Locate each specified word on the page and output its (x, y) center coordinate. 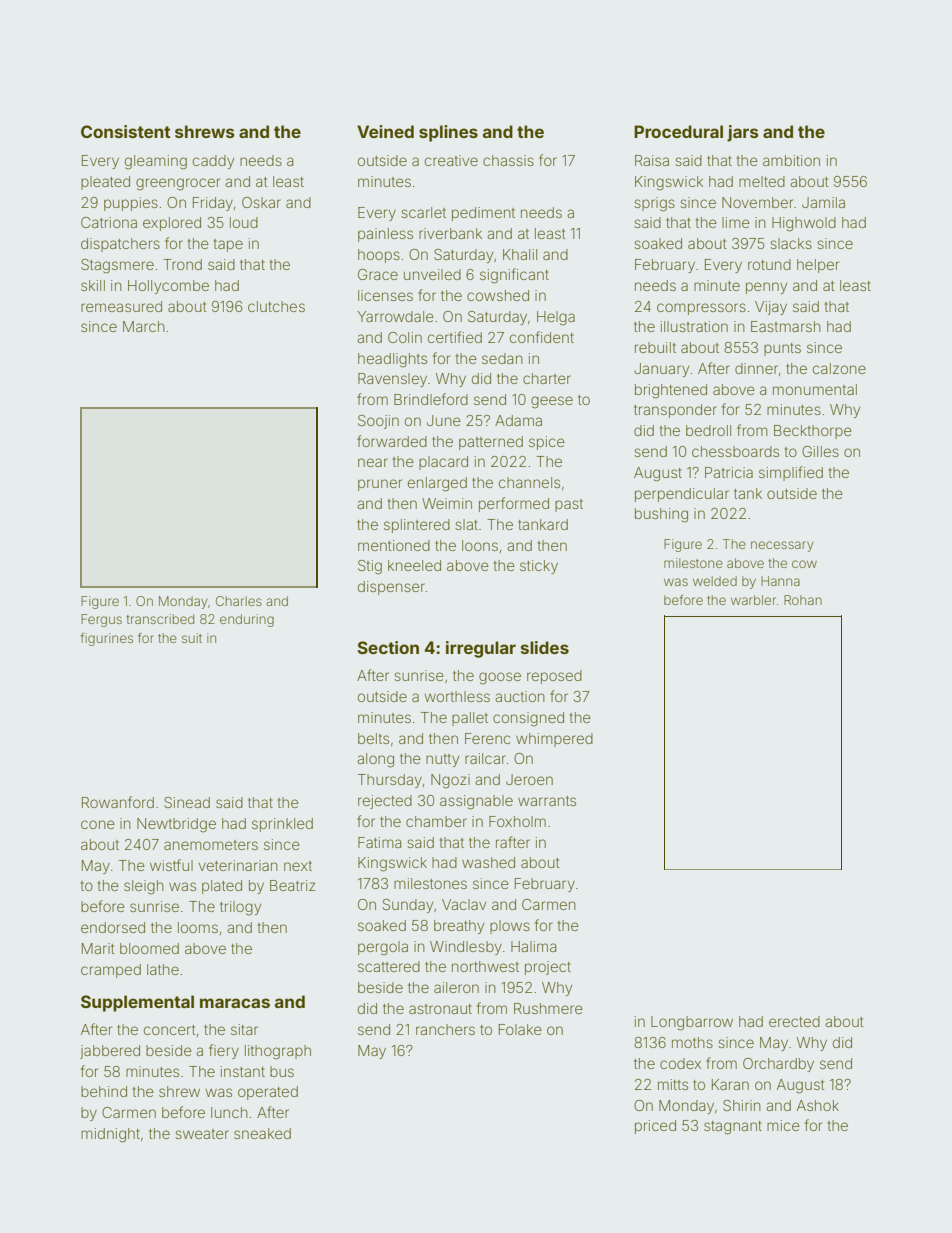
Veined (385, 131)
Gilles (820, 451)
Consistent (126, 131)
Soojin (378, 422)
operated (268, 1093)
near (373, 462)
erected (794, 1021)
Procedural (678, 131)
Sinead (187, 802)
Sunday (408, 906)
